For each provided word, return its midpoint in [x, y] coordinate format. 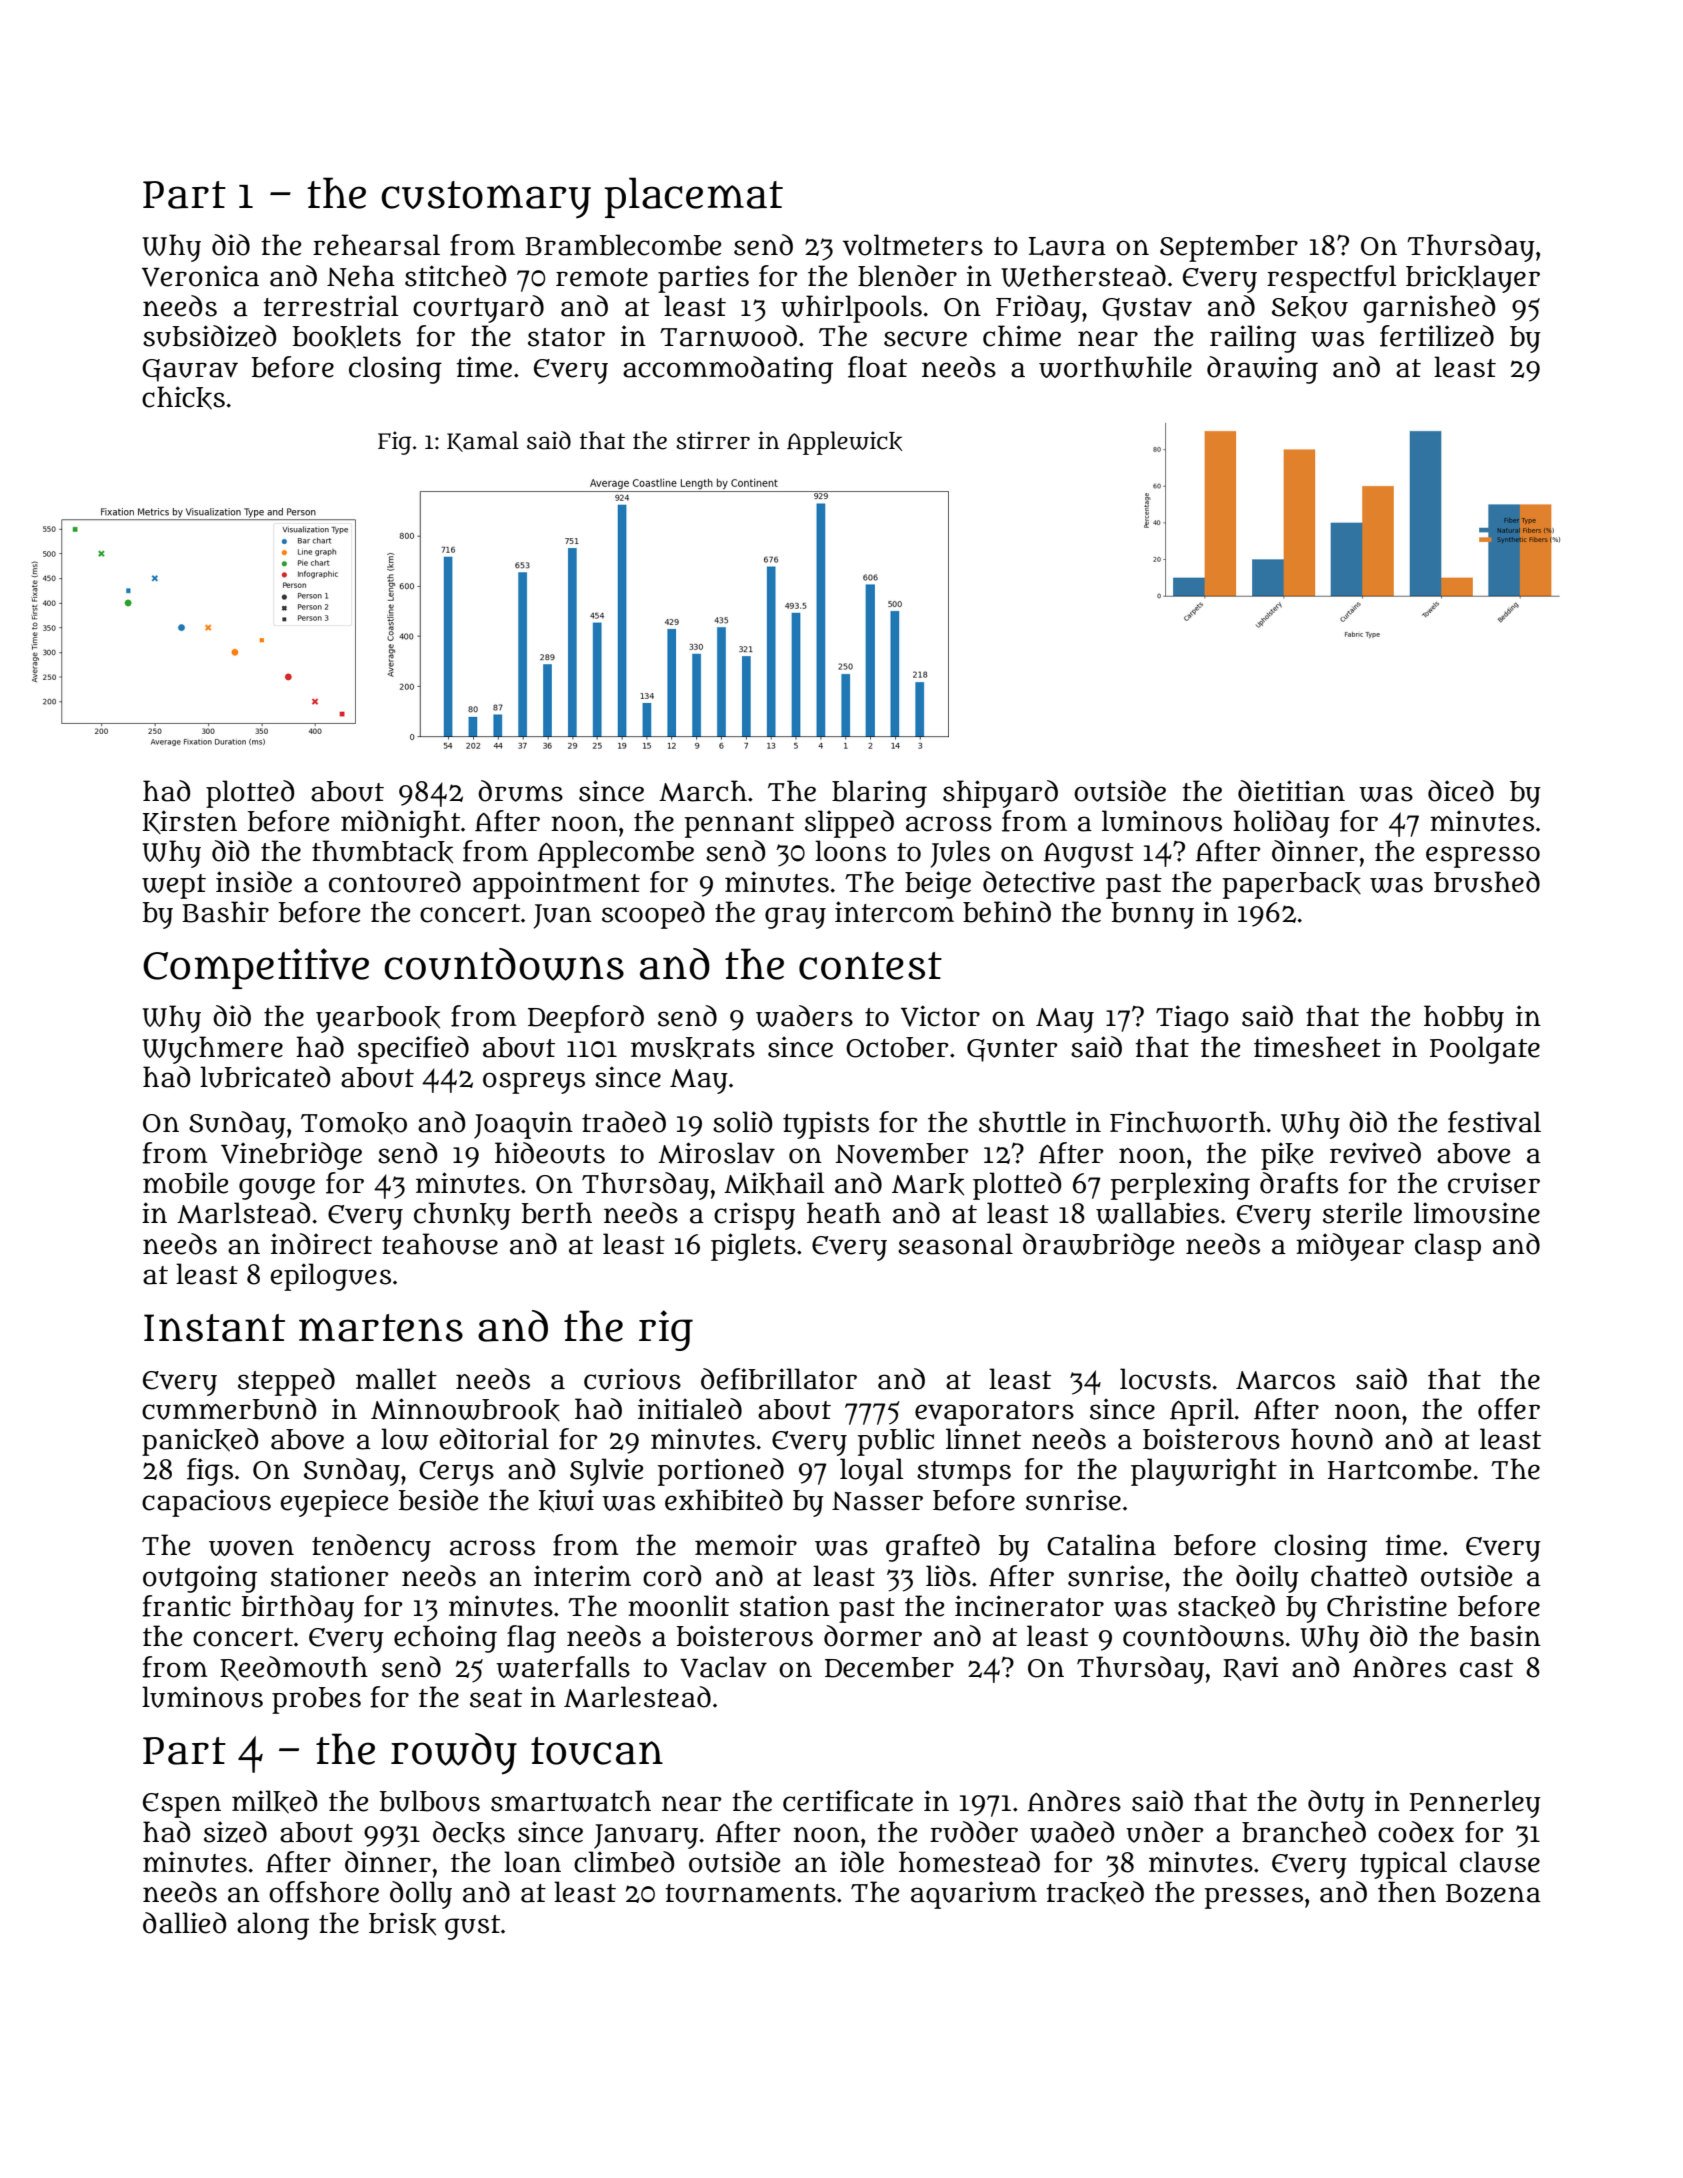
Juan [563, 916]
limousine [1477, 1213]
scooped [653, 915]
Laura [1067, 246]
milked [274, 1802]
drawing [1262, 370]
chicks [183, 398]
